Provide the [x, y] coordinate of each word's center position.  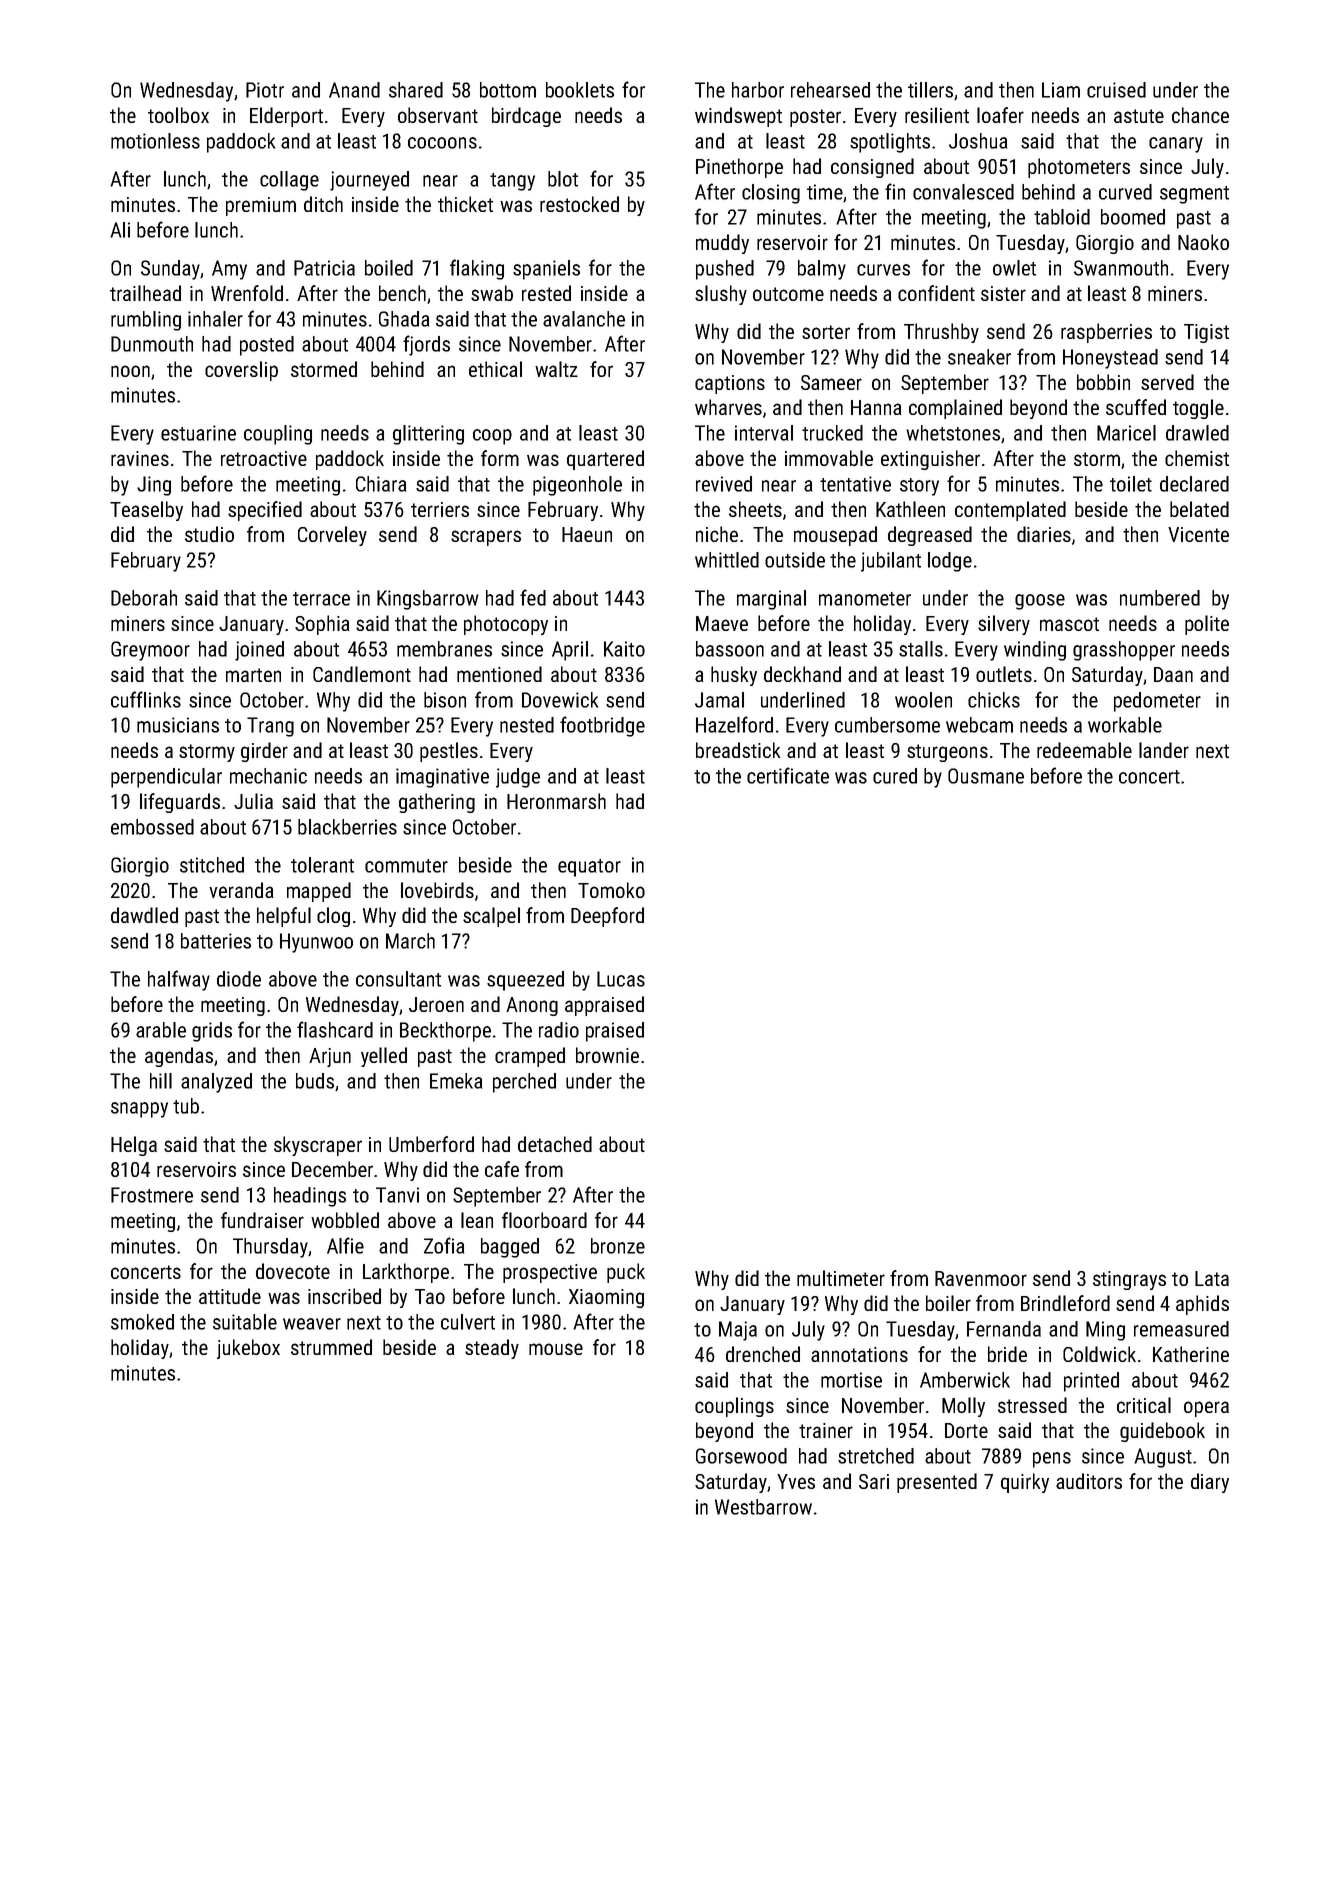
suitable [245, 1322]
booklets [580, 90]
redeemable [1084, 750]
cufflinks [146, 699]
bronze [618, 1246]
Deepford [607, 917]
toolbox [178, 115]
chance [1200, 115]
